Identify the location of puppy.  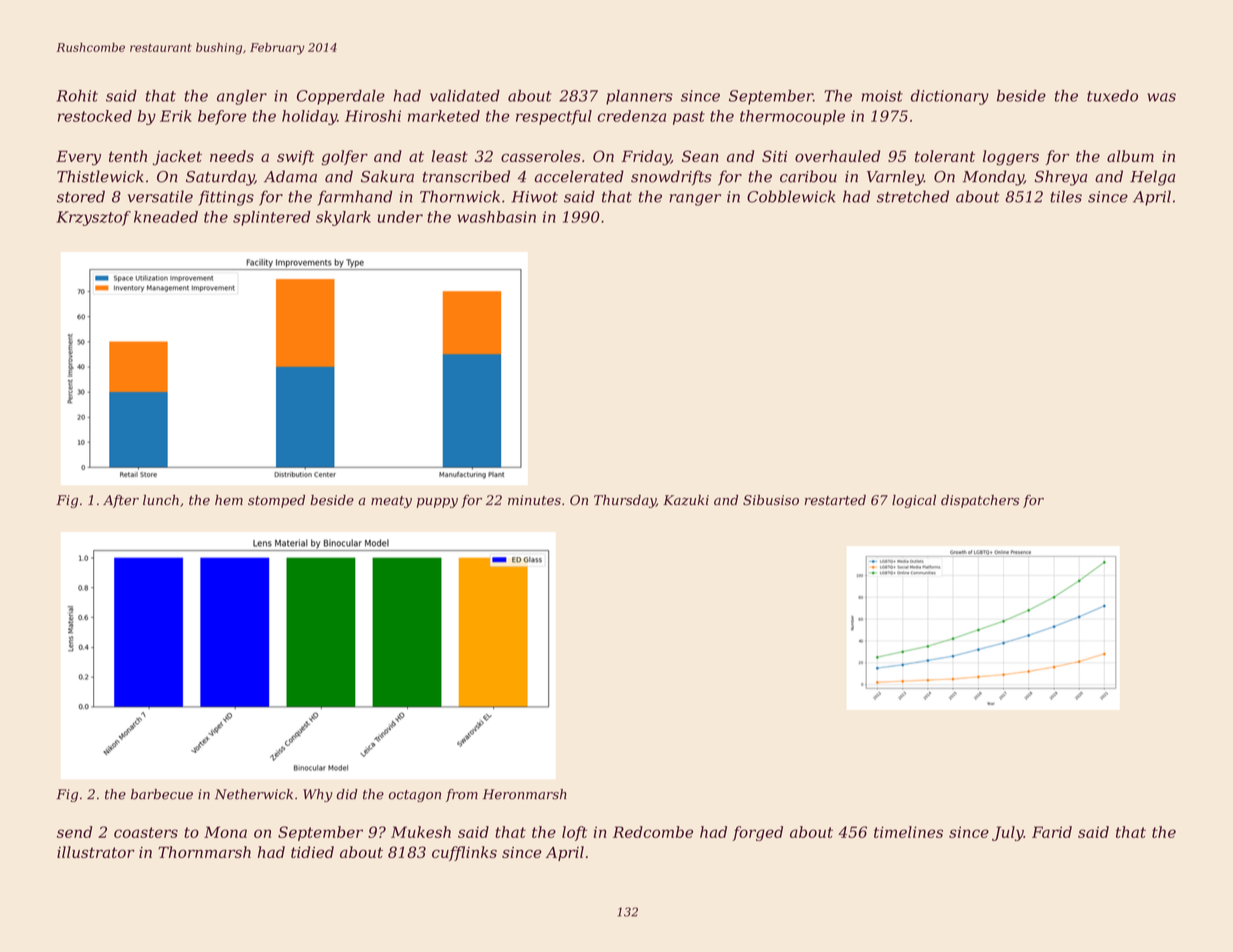
(437, 503).
